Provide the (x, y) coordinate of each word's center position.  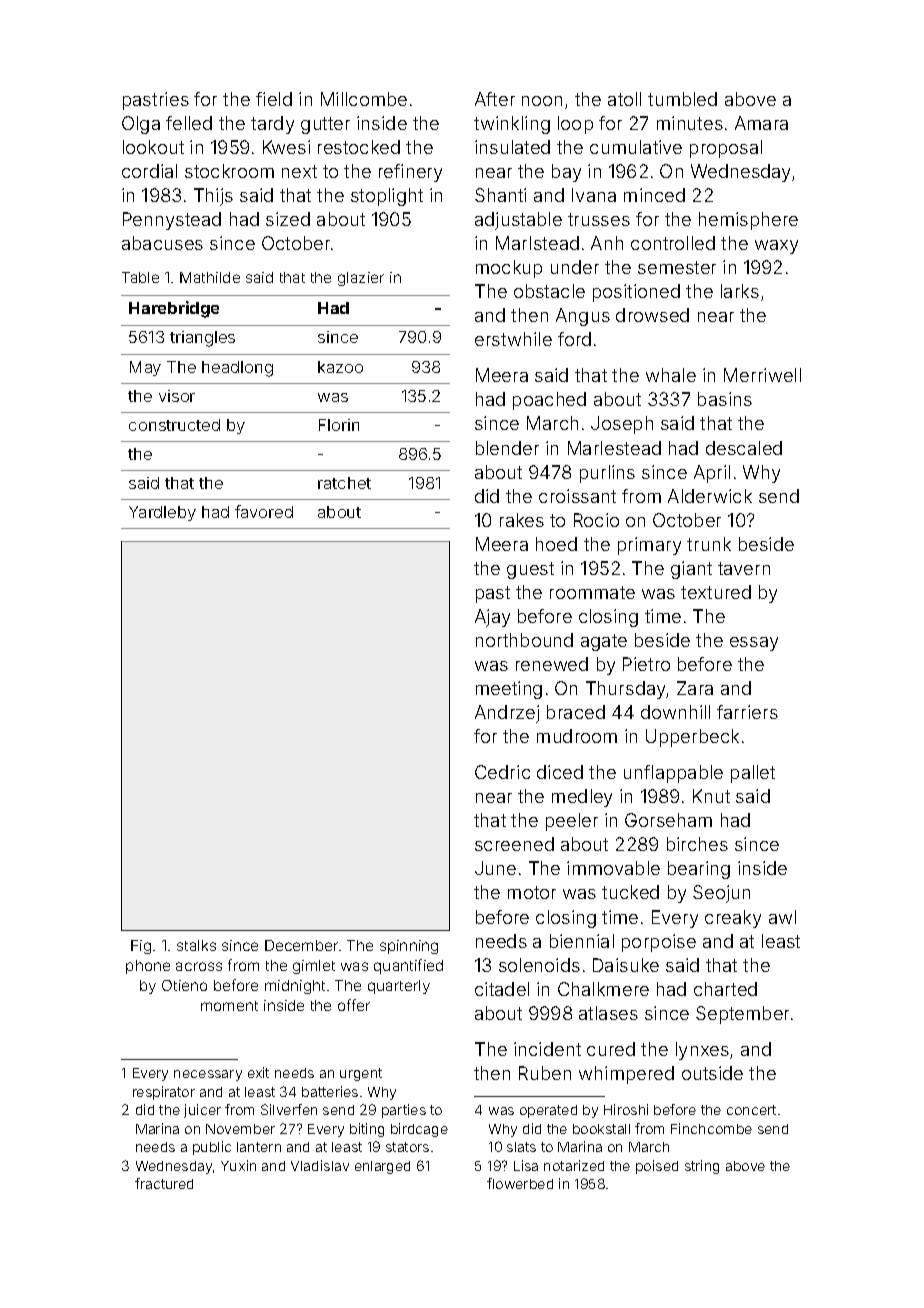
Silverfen (289, 1109)
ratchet (344, 483)
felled (189, 123)
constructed (174, 425)
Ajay (492, 618)
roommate (592, 592)
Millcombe (364, 99)
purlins (607, 474)
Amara (761, 123)
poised (657, 1167)
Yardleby (162, 513)
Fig (141, 947)
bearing (699, 870)
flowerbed (520, 1183)
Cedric (502, 772)
